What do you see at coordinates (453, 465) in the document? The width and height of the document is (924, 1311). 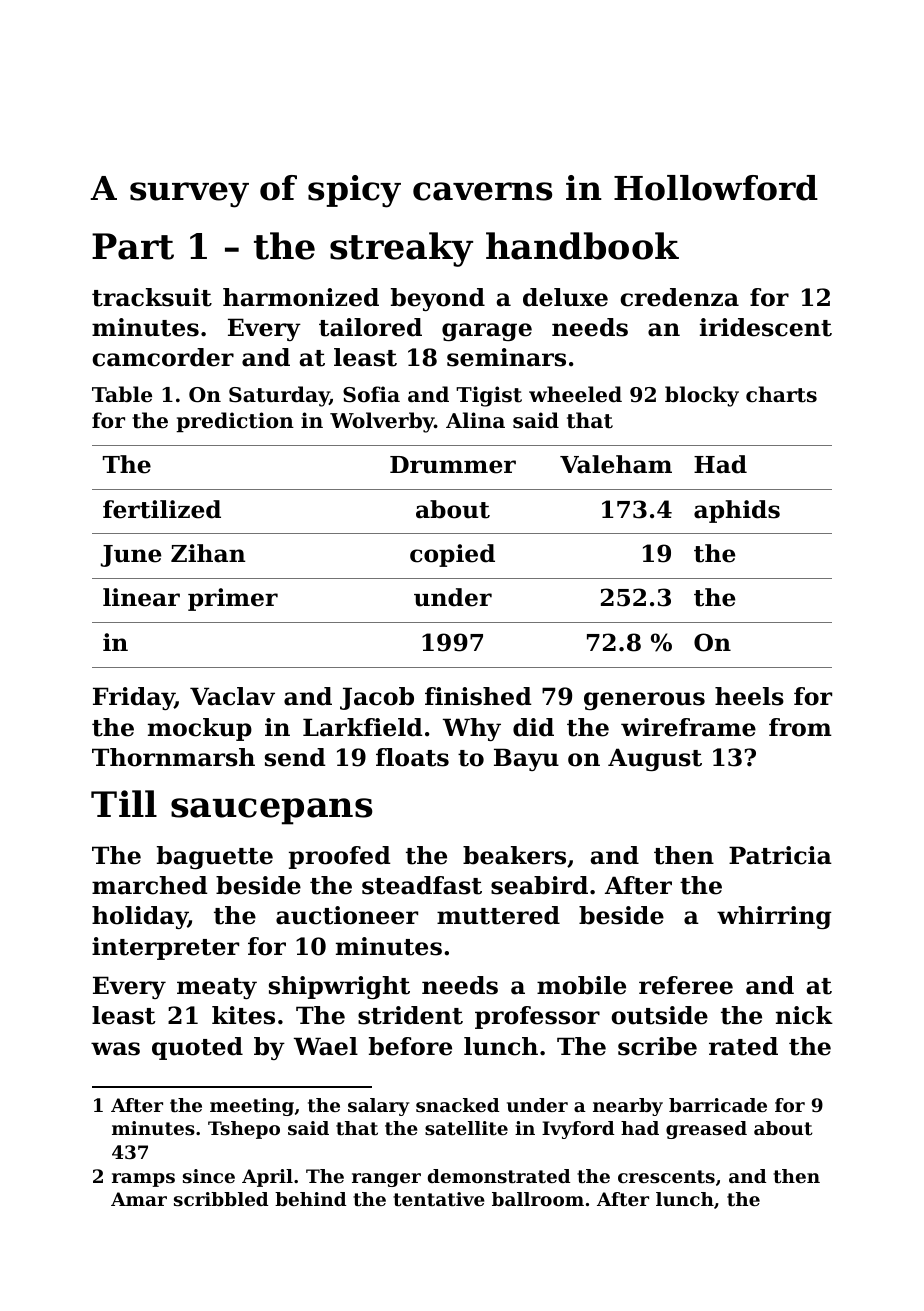 I see `Drummer` at bounding box center [453, 465].
